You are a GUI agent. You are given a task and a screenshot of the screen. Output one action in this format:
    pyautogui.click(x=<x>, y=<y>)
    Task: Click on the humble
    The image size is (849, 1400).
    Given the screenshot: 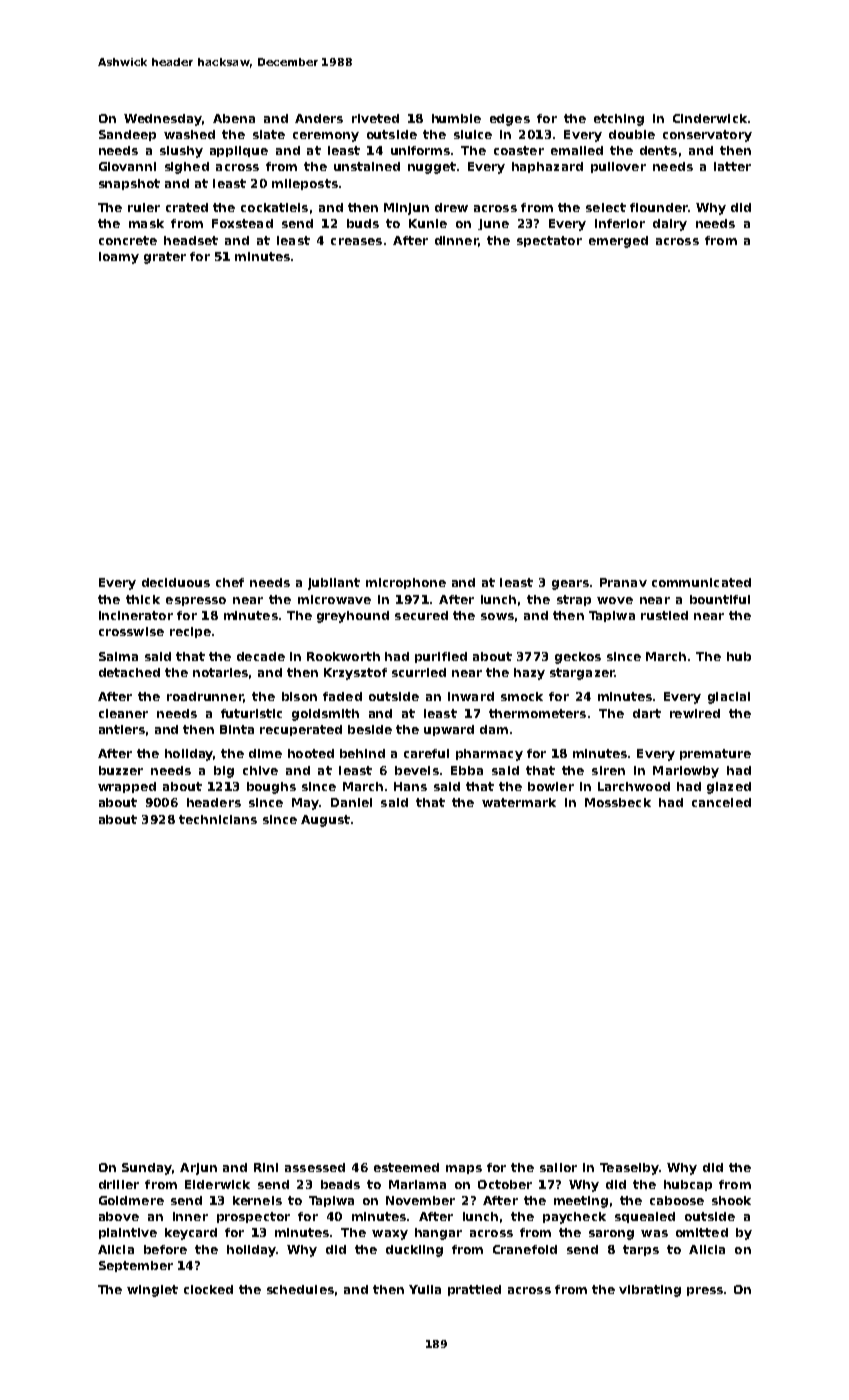 What is the action you would take?
    pyautogui.click(x=456, y=118)
